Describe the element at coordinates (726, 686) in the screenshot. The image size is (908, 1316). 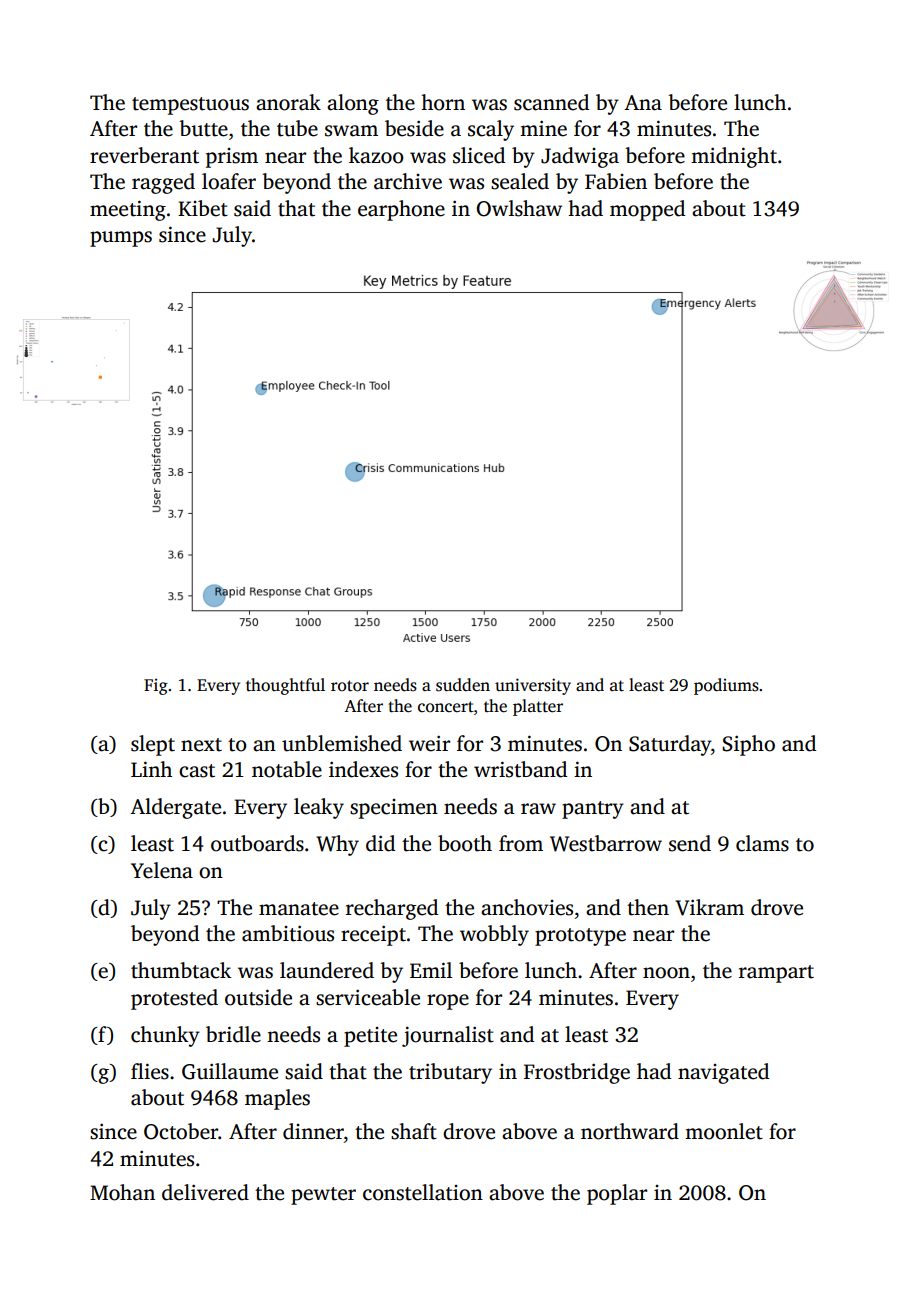
I see `podiums` at that location.
